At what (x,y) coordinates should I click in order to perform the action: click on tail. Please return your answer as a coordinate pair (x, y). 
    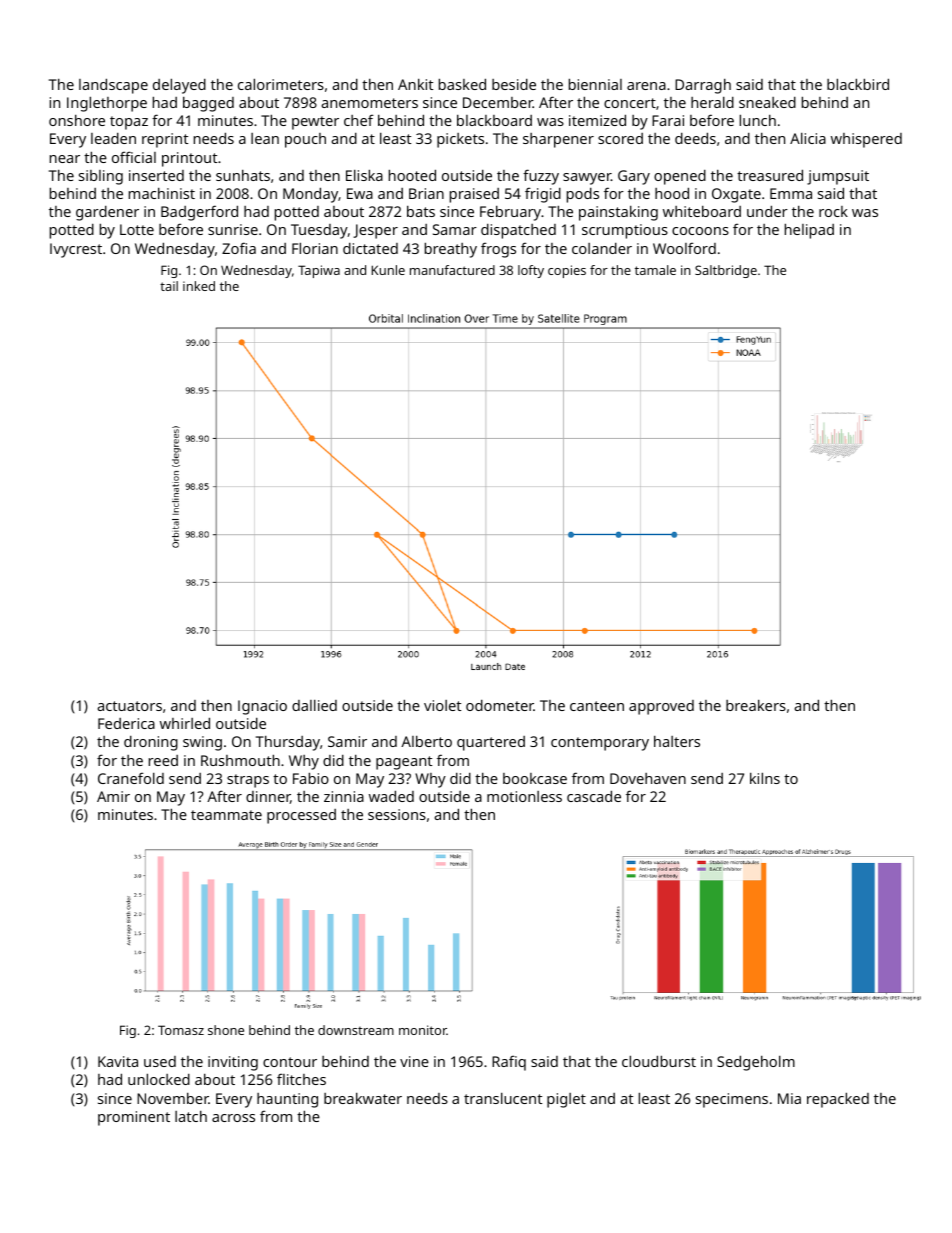
    Looking at the image, I should click on (169, 286).
